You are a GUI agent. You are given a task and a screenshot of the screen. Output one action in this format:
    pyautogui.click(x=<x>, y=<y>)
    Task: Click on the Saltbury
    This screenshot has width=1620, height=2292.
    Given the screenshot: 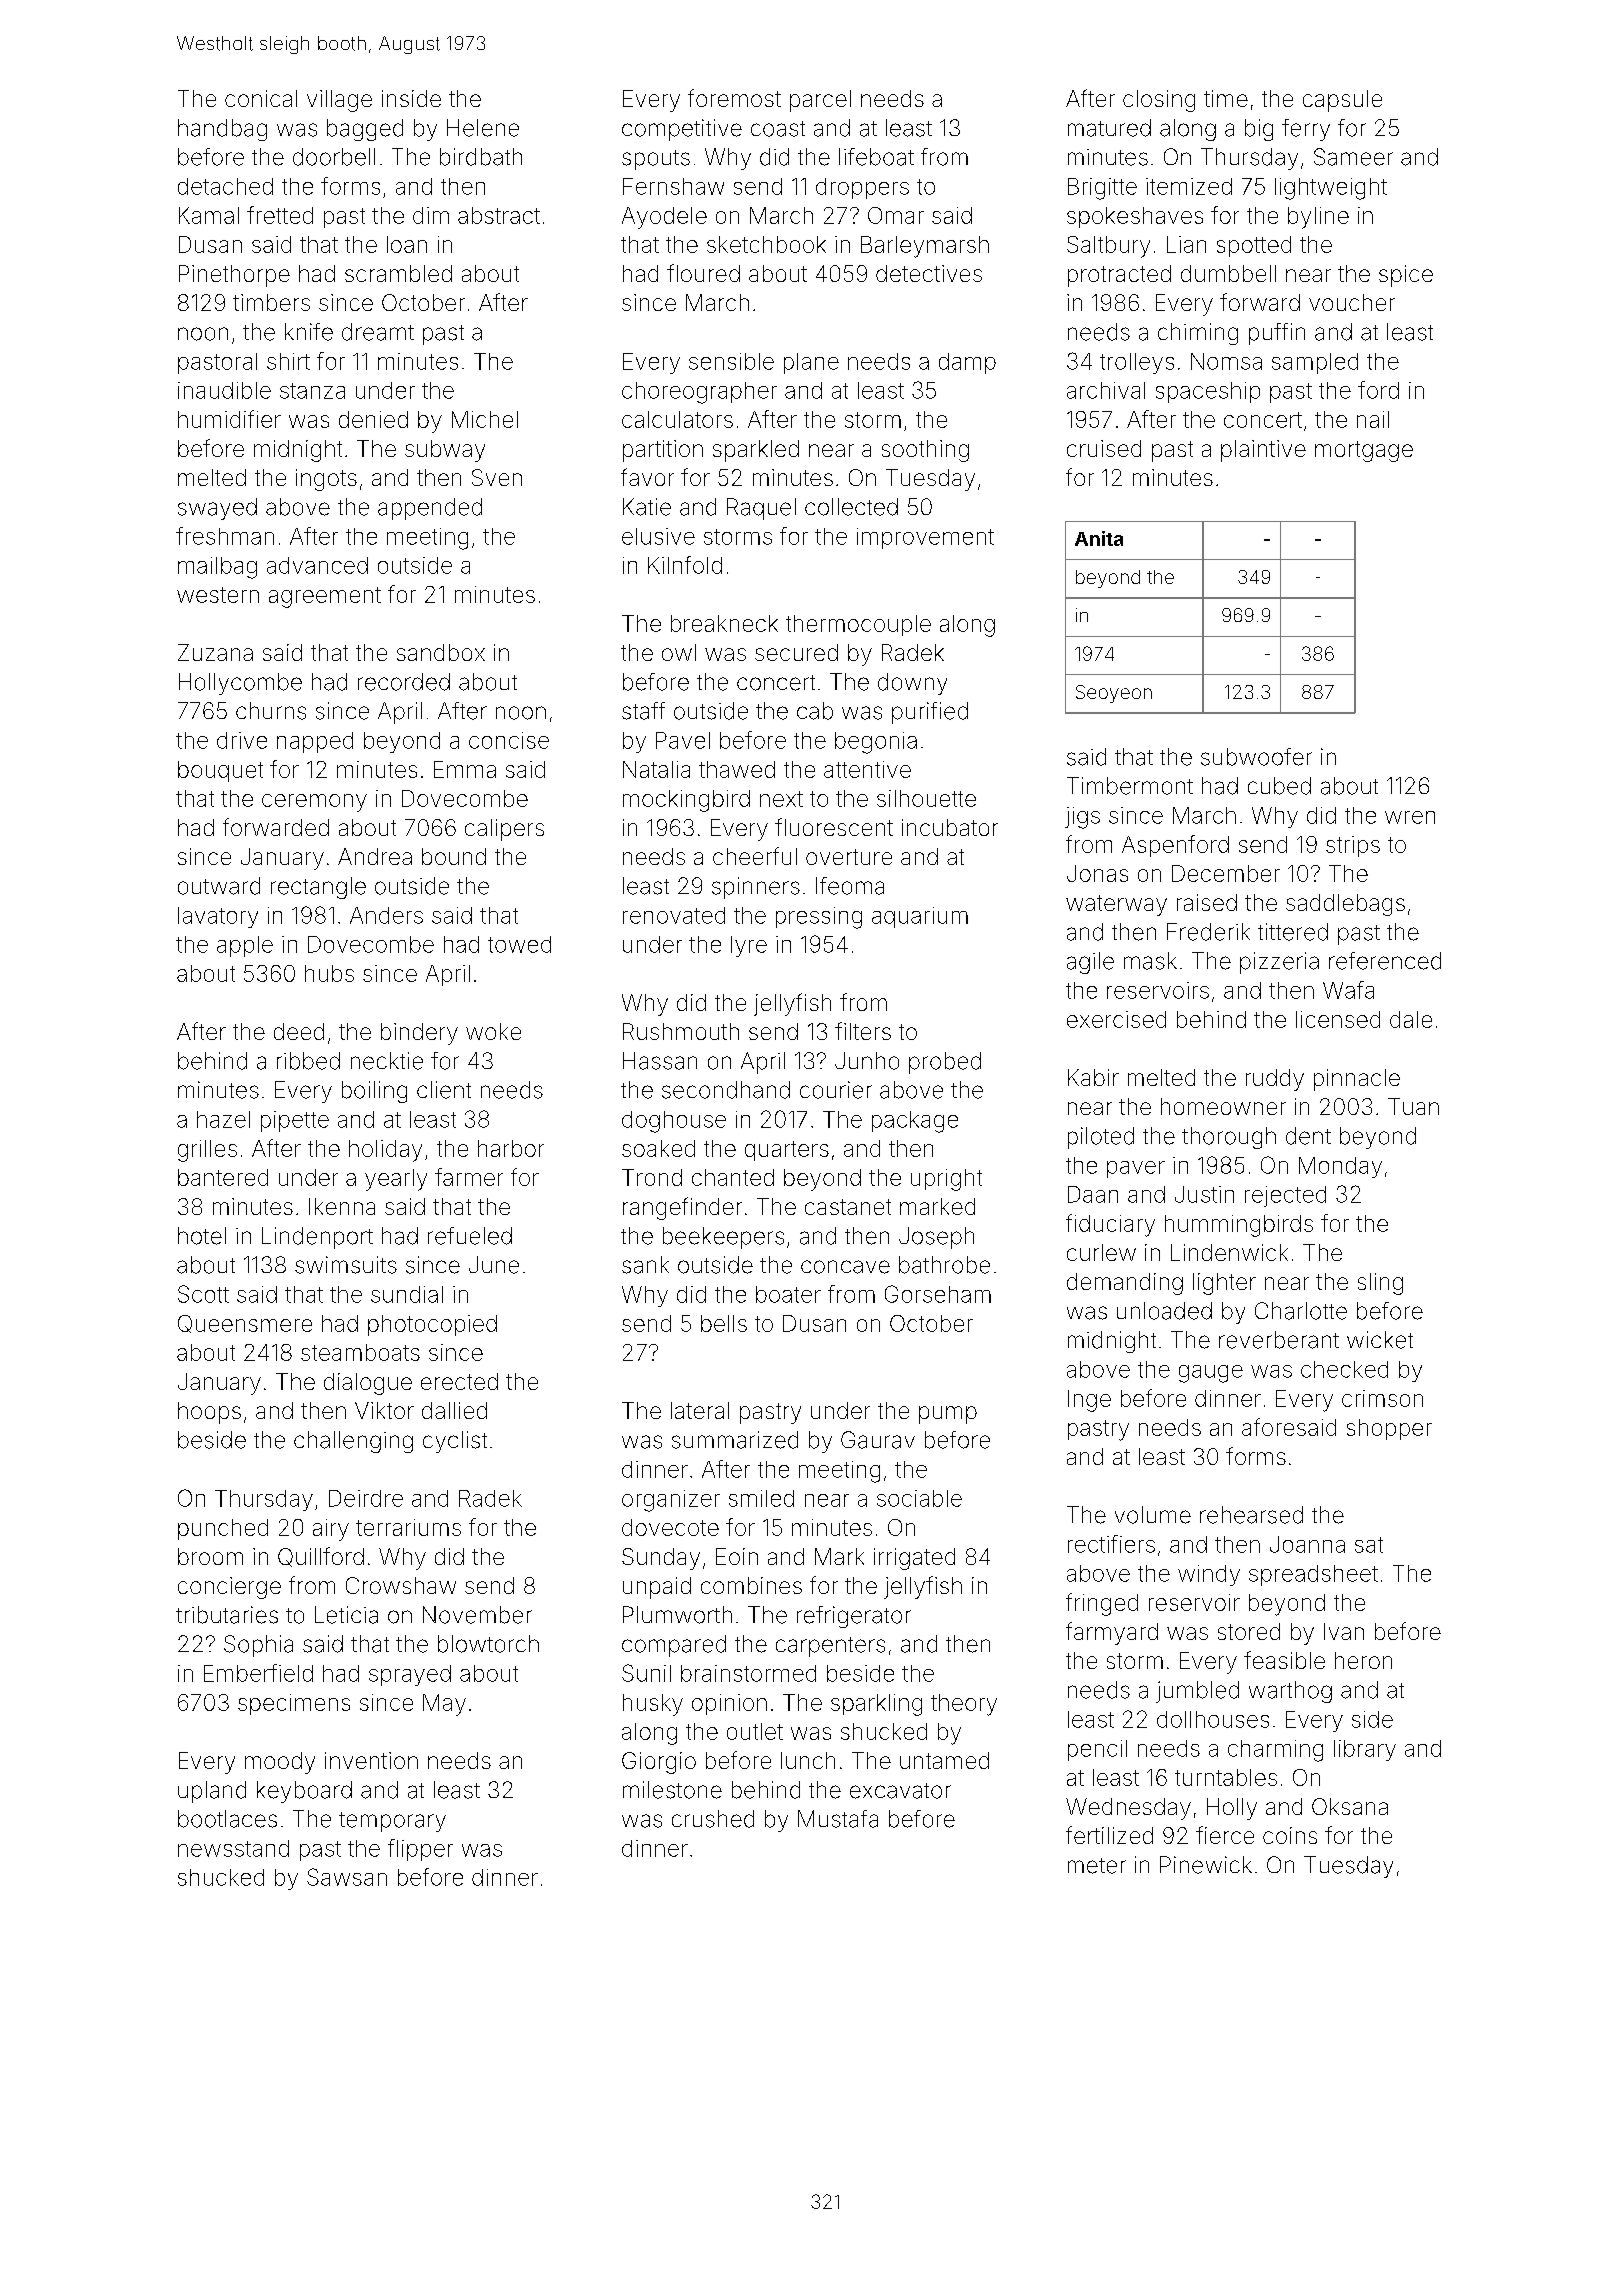 What is the action you would take?
    pyautogui.click(x=1108, y=247)
